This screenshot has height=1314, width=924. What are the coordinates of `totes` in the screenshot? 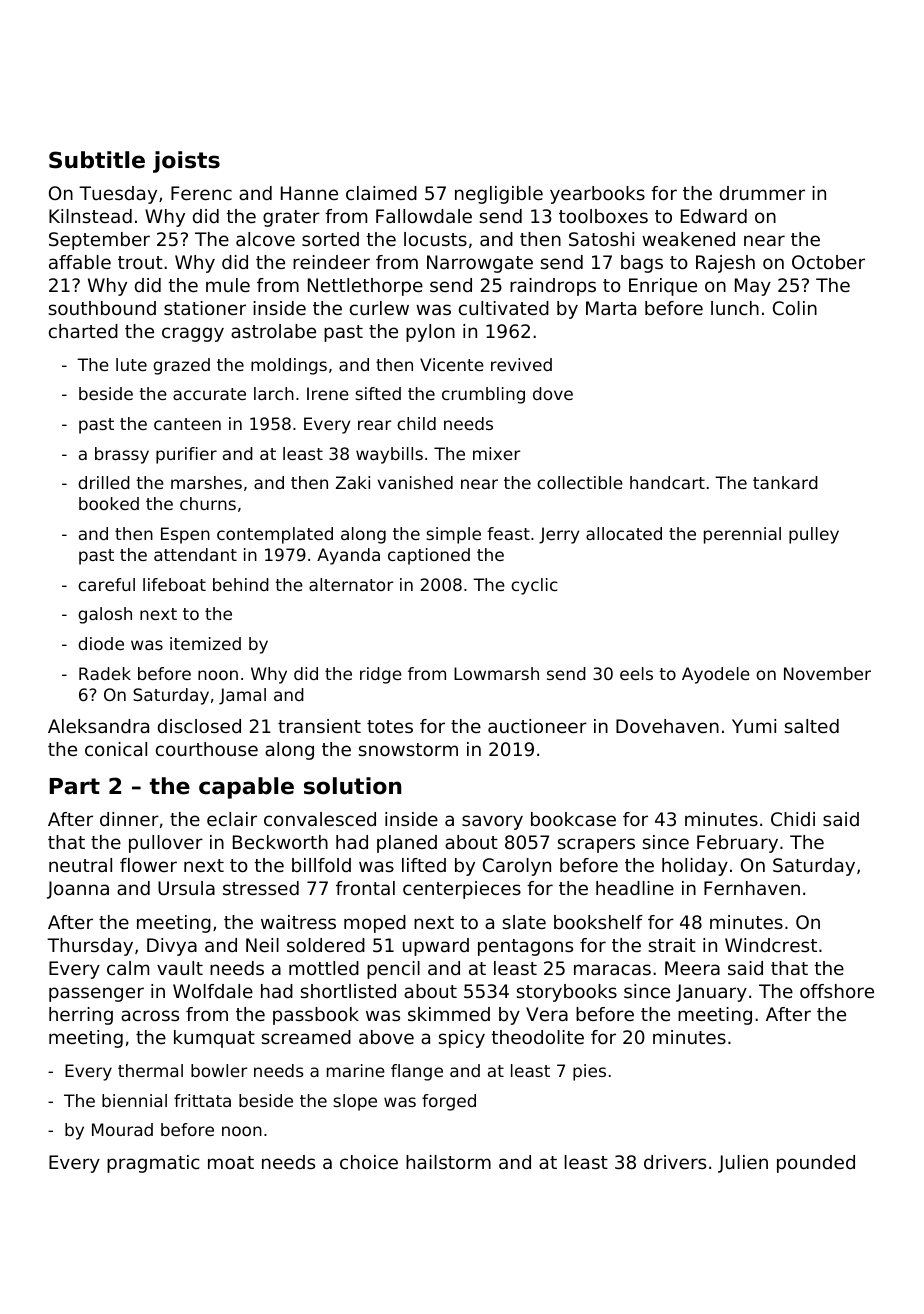 It's located at (390, 726).
